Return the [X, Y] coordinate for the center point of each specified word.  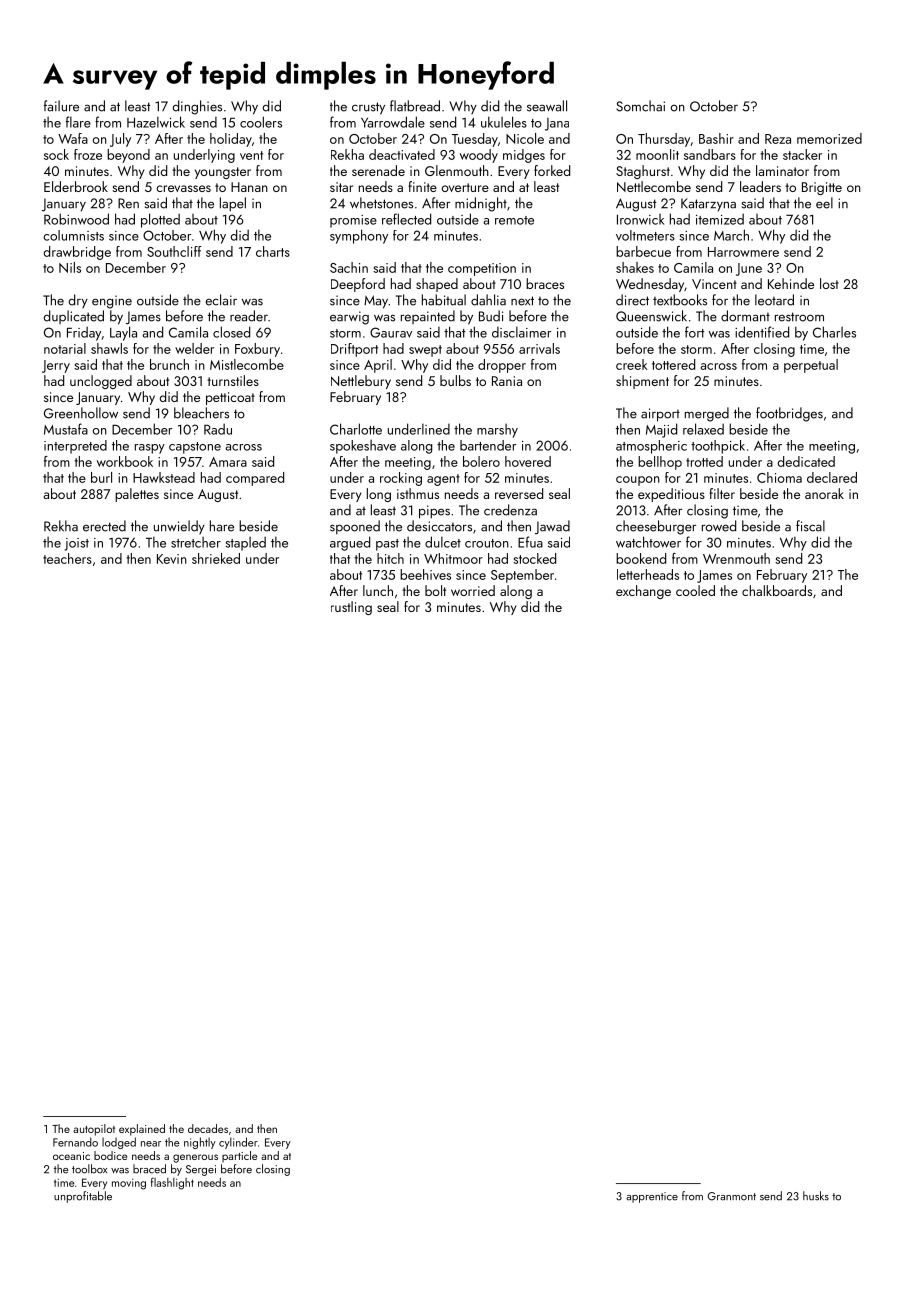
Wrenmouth [736, 558]
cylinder [238, 1143]
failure [61, 106]
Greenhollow [81, 413]
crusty [368, 108]
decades [208, 1128]
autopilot [94, 1130]
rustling [351, 608]
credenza [510, 510]
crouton [487, 543]
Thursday [664, 140]
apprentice [652, 1197]
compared [255, 479]
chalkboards [777, 590]
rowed [719, 526]
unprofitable [83, 1197]
